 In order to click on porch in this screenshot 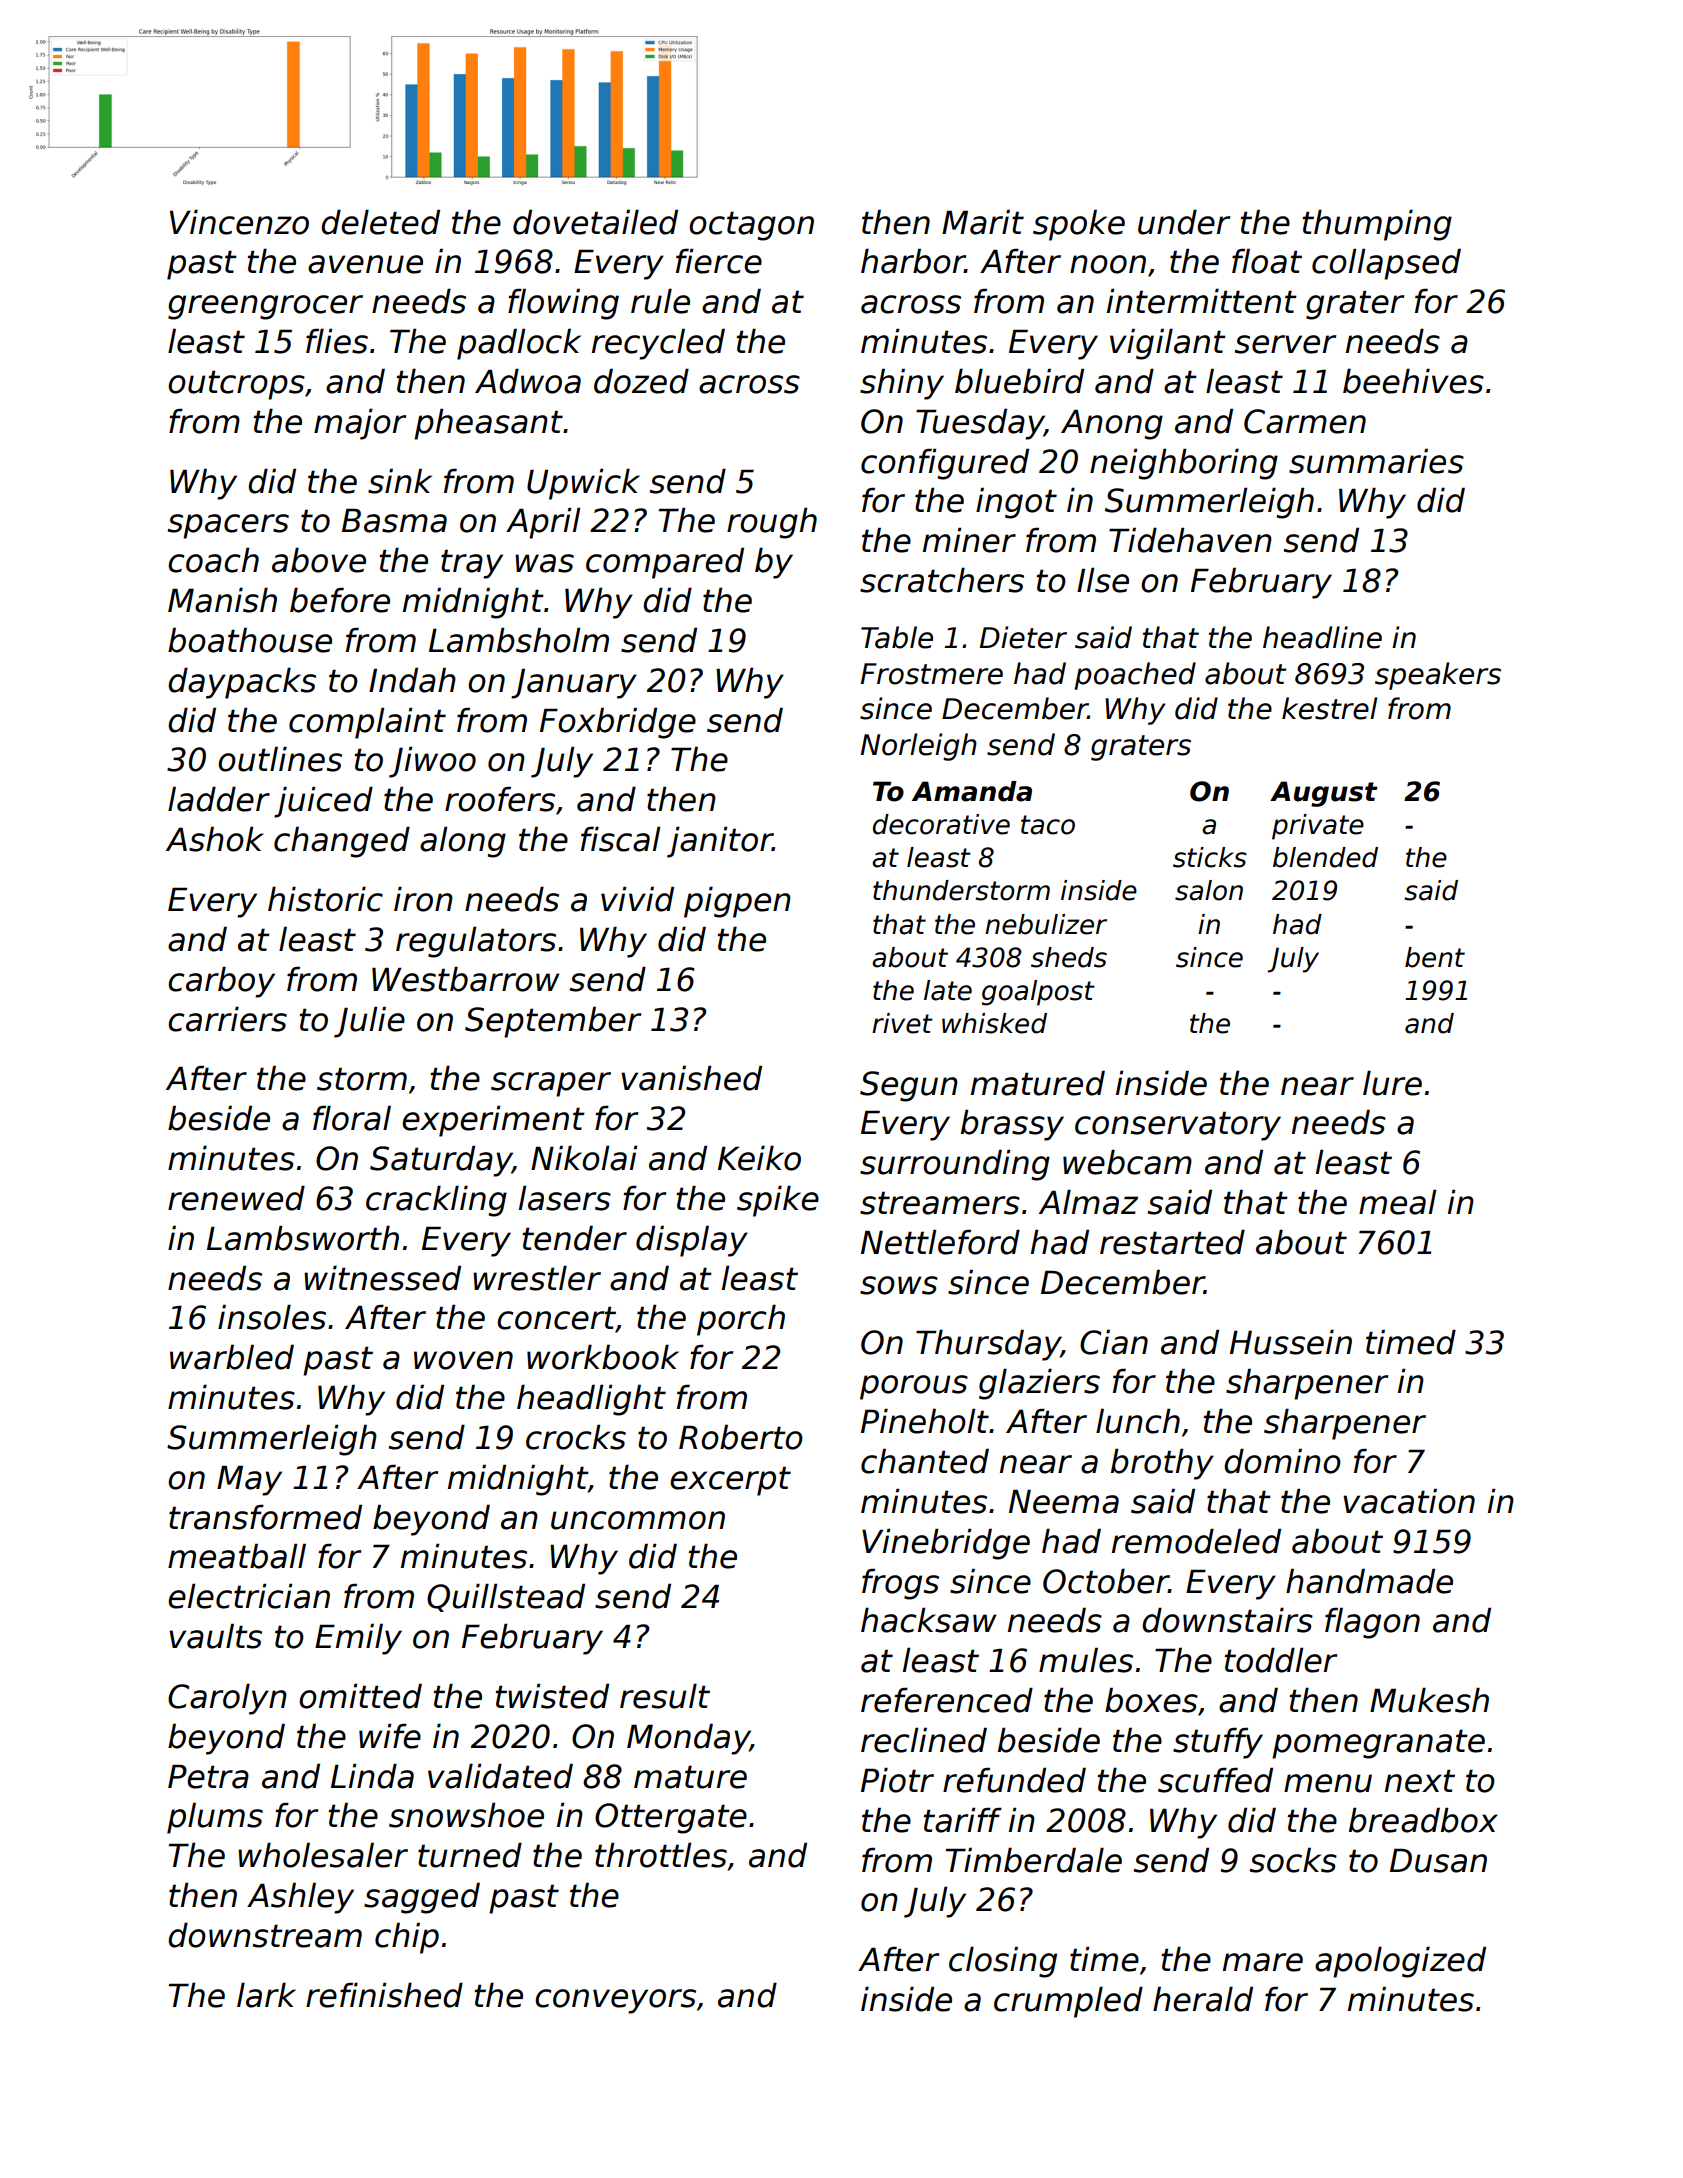, I will do `click(741, 1320)`.
